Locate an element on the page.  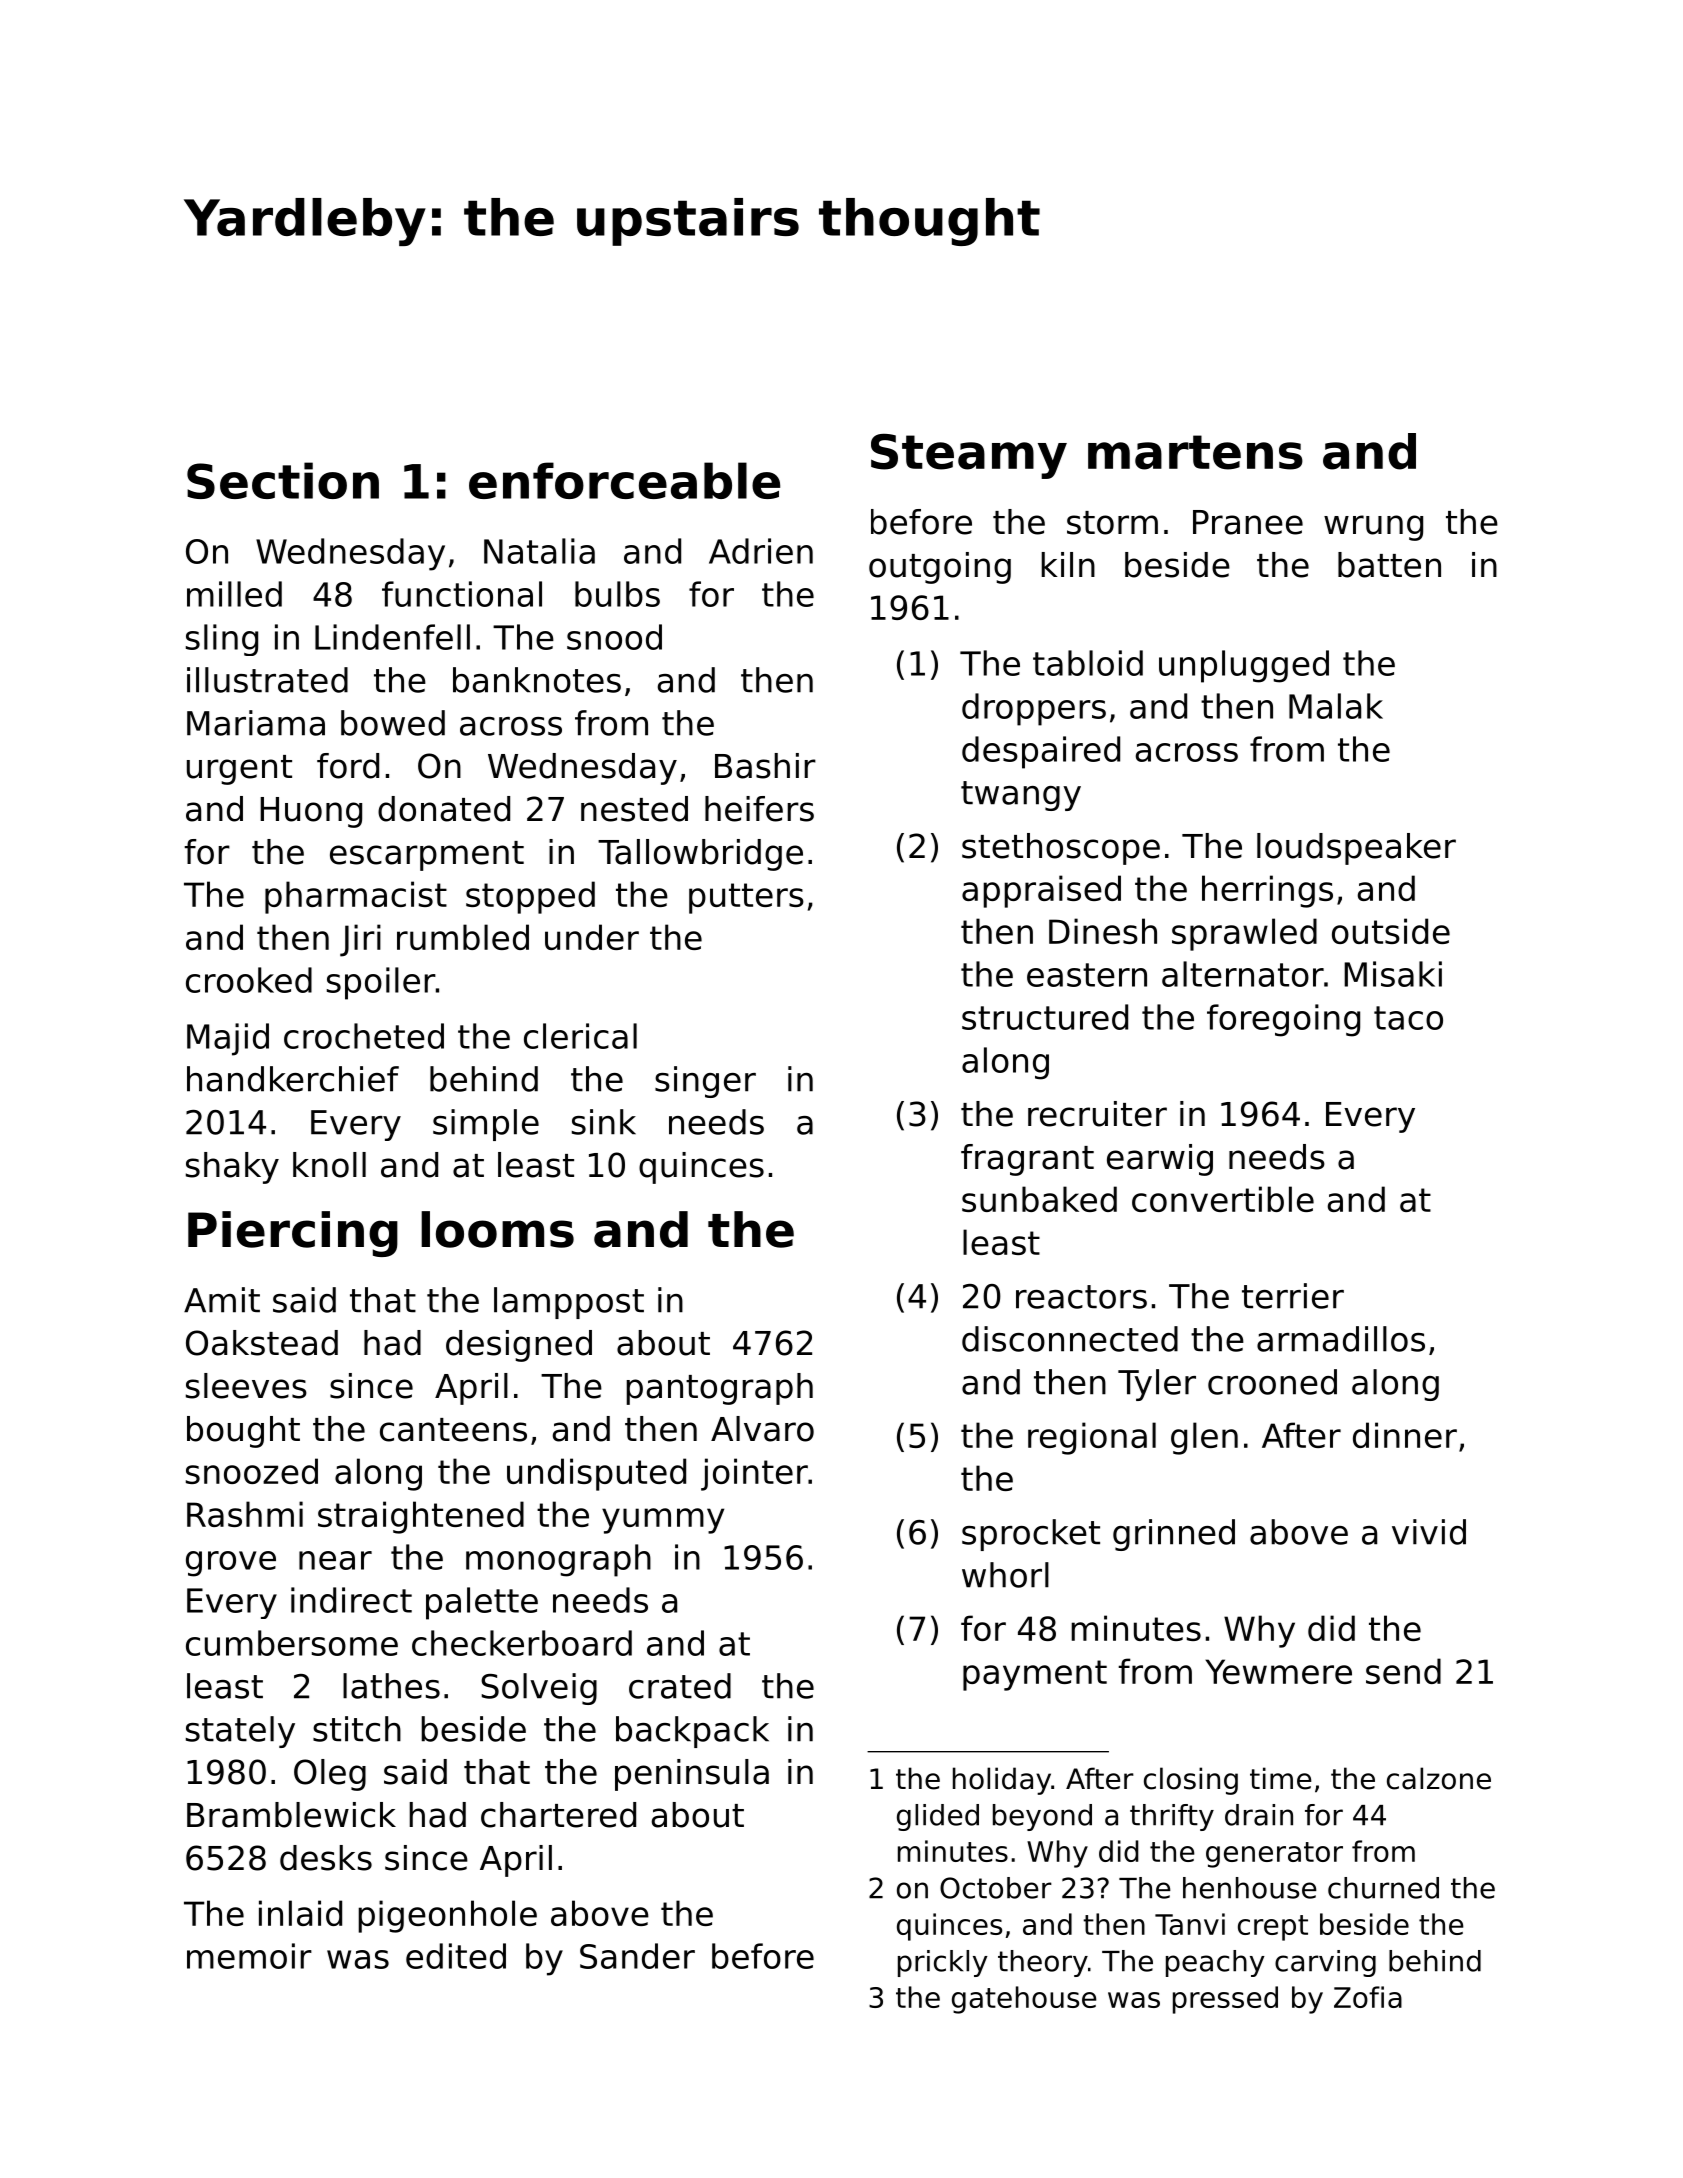
indirect is located at coordinates (351, 1600).
